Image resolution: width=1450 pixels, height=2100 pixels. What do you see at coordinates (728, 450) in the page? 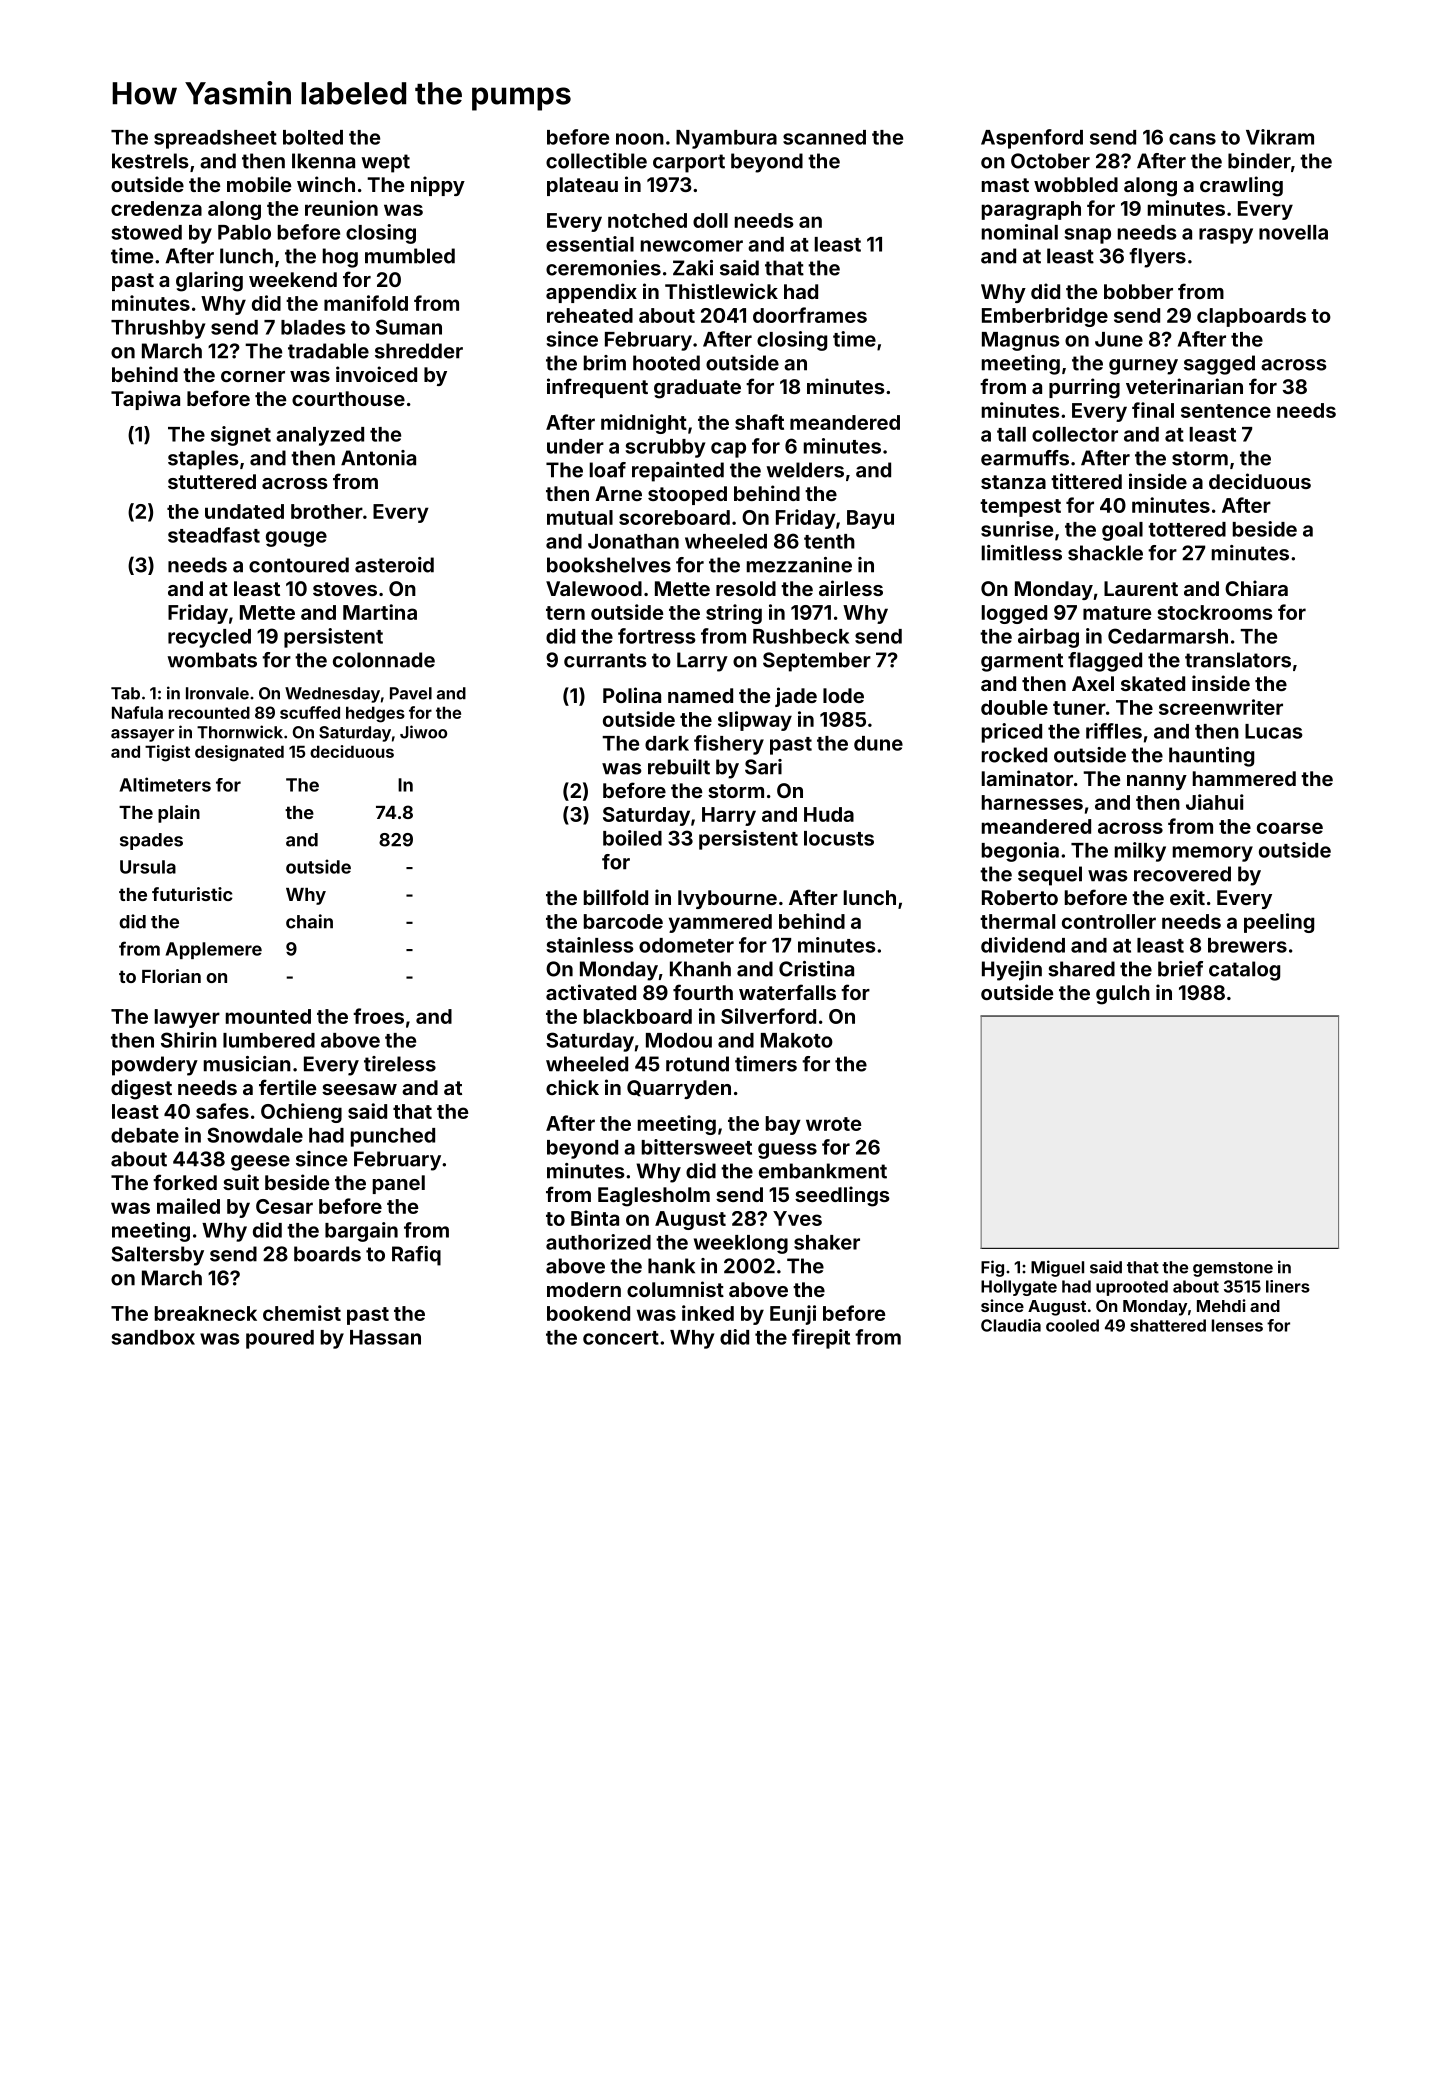
I see `cap` at bounding box center [728, 450].
